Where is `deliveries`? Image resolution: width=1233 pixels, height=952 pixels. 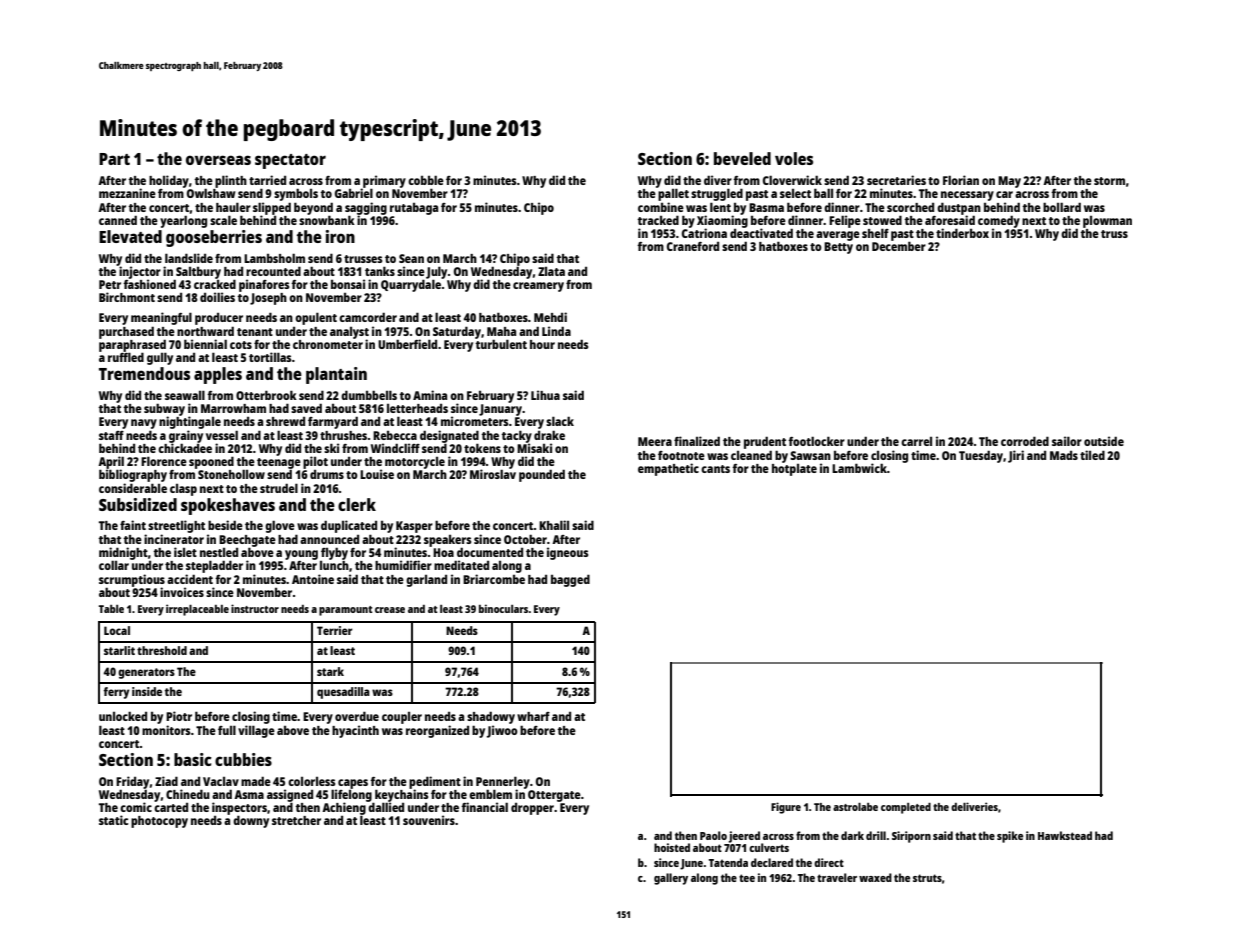
deliveries is located at coordinates (974, 806).
